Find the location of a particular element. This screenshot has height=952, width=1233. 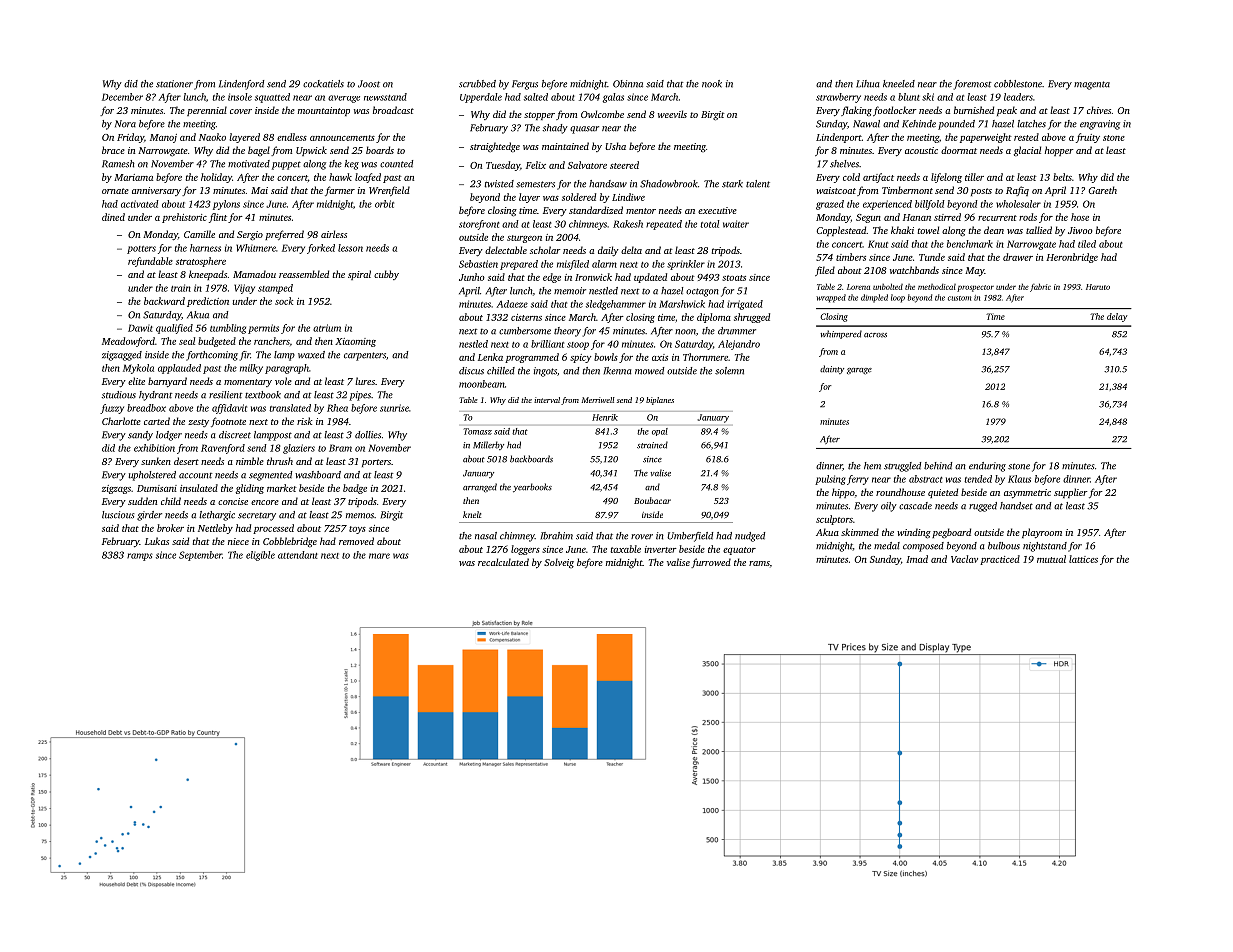

fuzzy is located at coordinates (112, 409).
